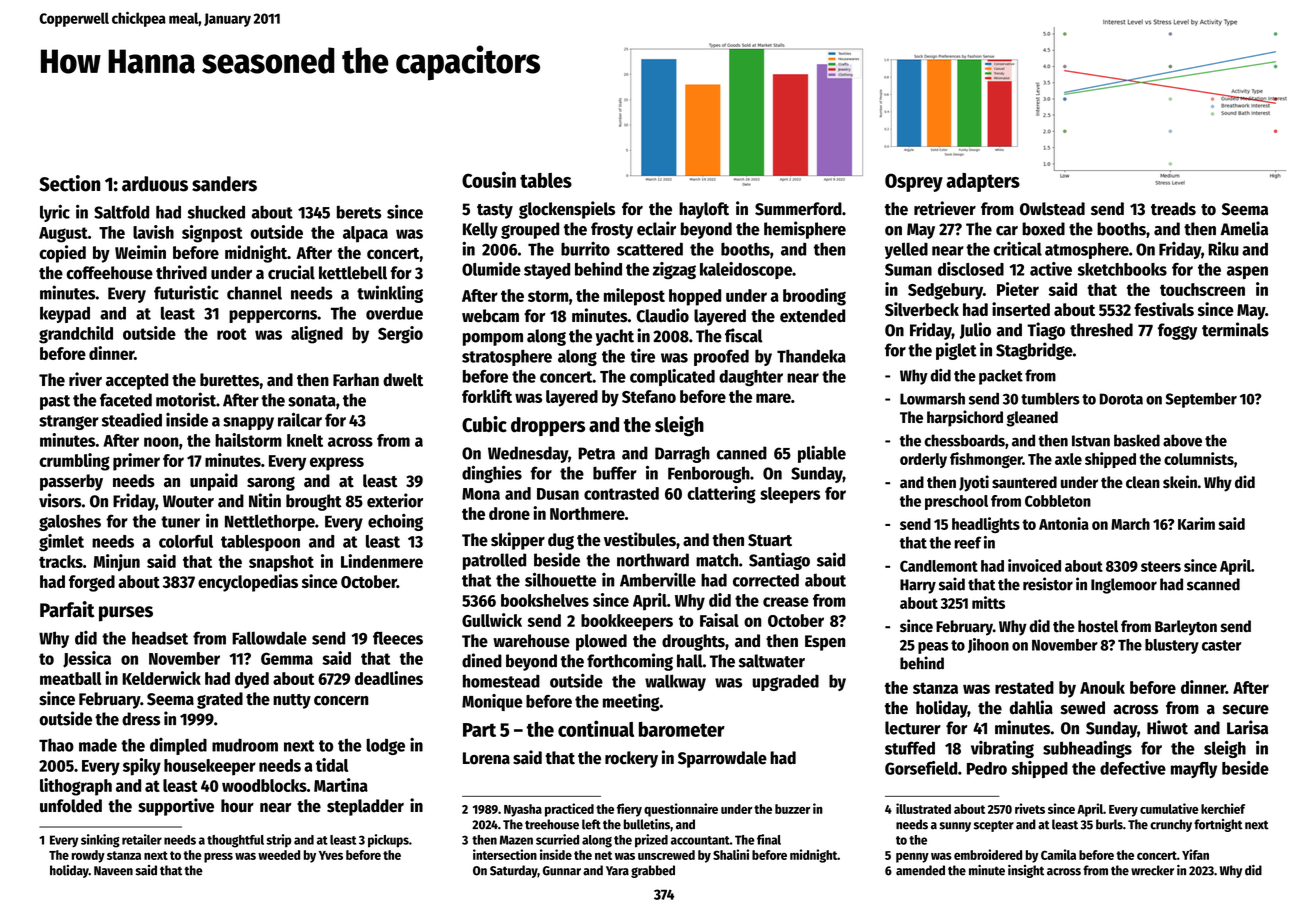  I want to click on terminals, so click(1235, 329).
